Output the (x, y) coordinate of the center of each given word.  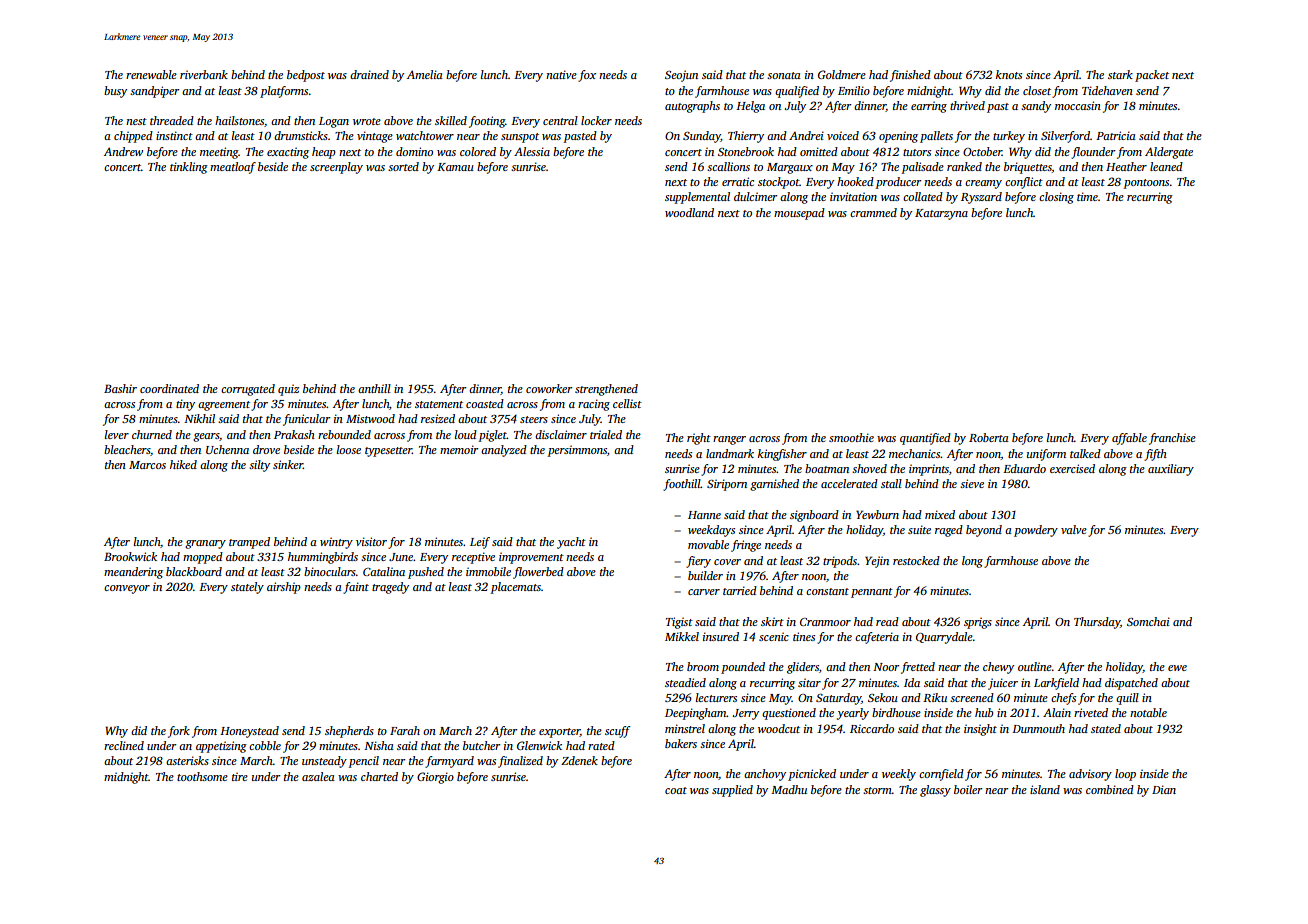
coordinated (169, 388)
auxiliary (1171, 470)
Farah (405, 730)
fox (587, 76)
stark (1120, 74)
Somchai (1148, 621)
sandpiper (154, 92)
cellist (627, 403)
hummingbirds (323, 558)
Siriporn (727, 485)
